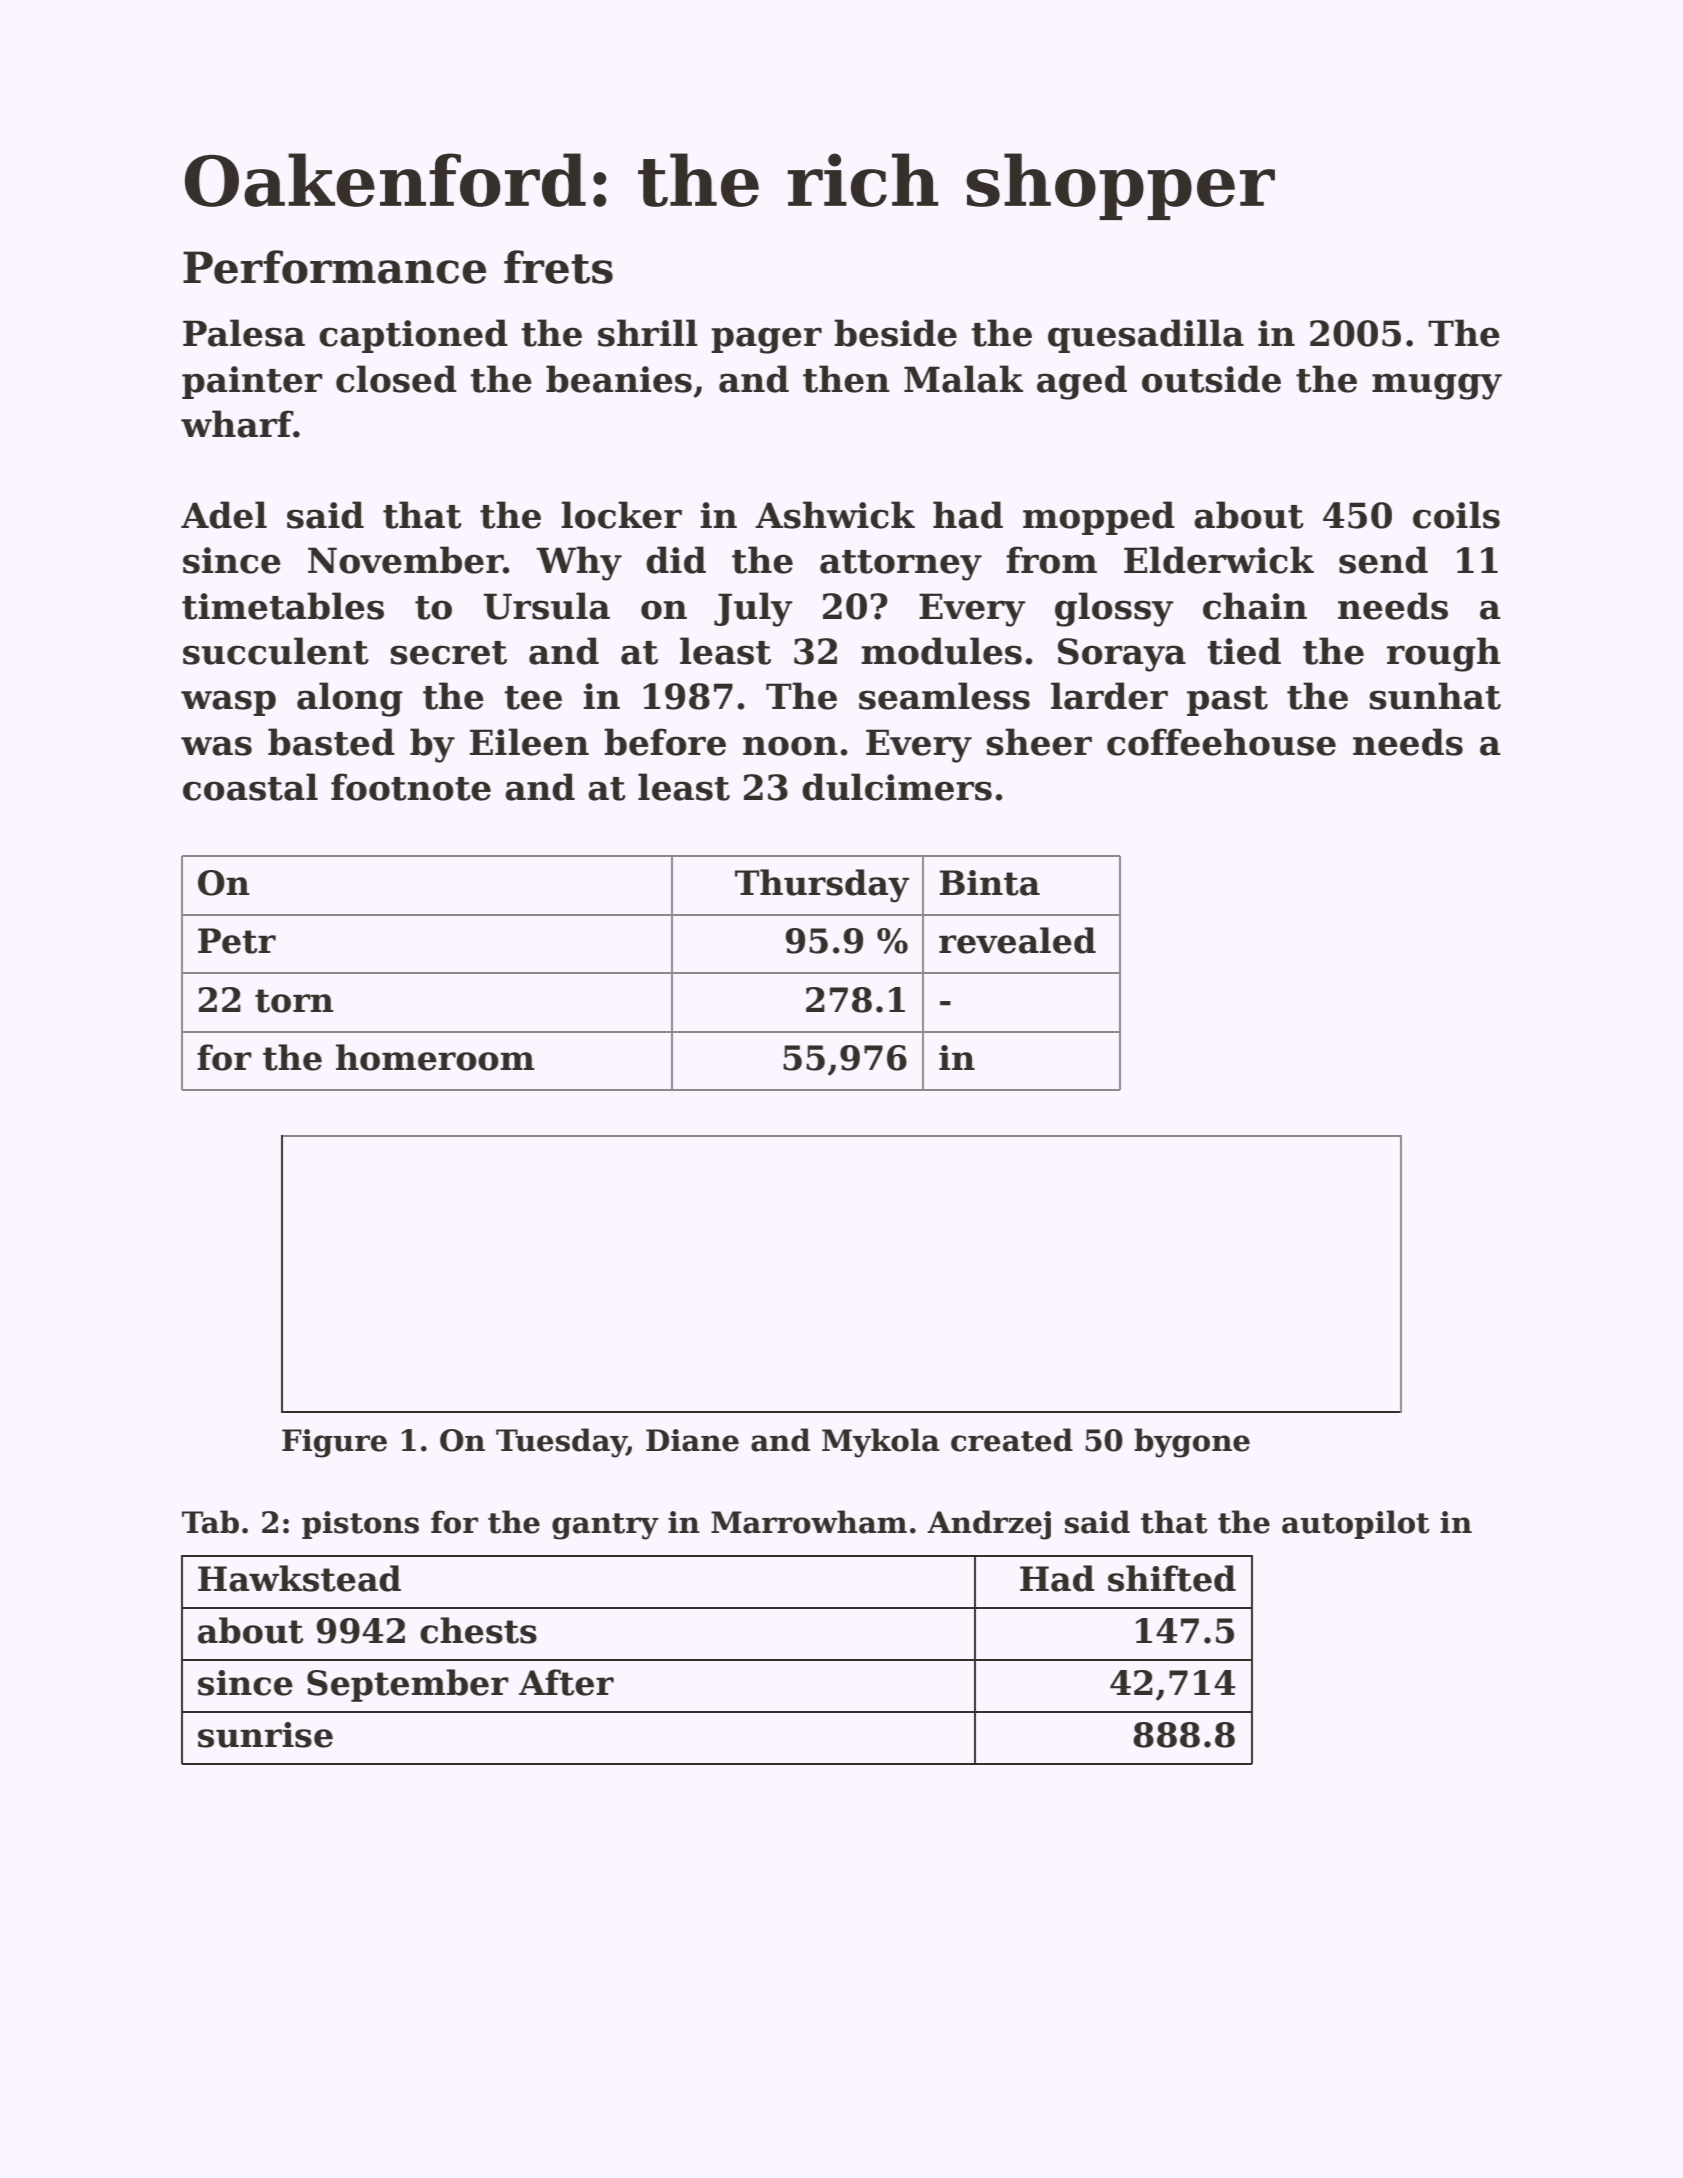 Image resolution: width=1683 pixels, height=2178 pixels. Describe the element at coordinates (1356, 1524) in the page. I see `autopilot` at that location.
